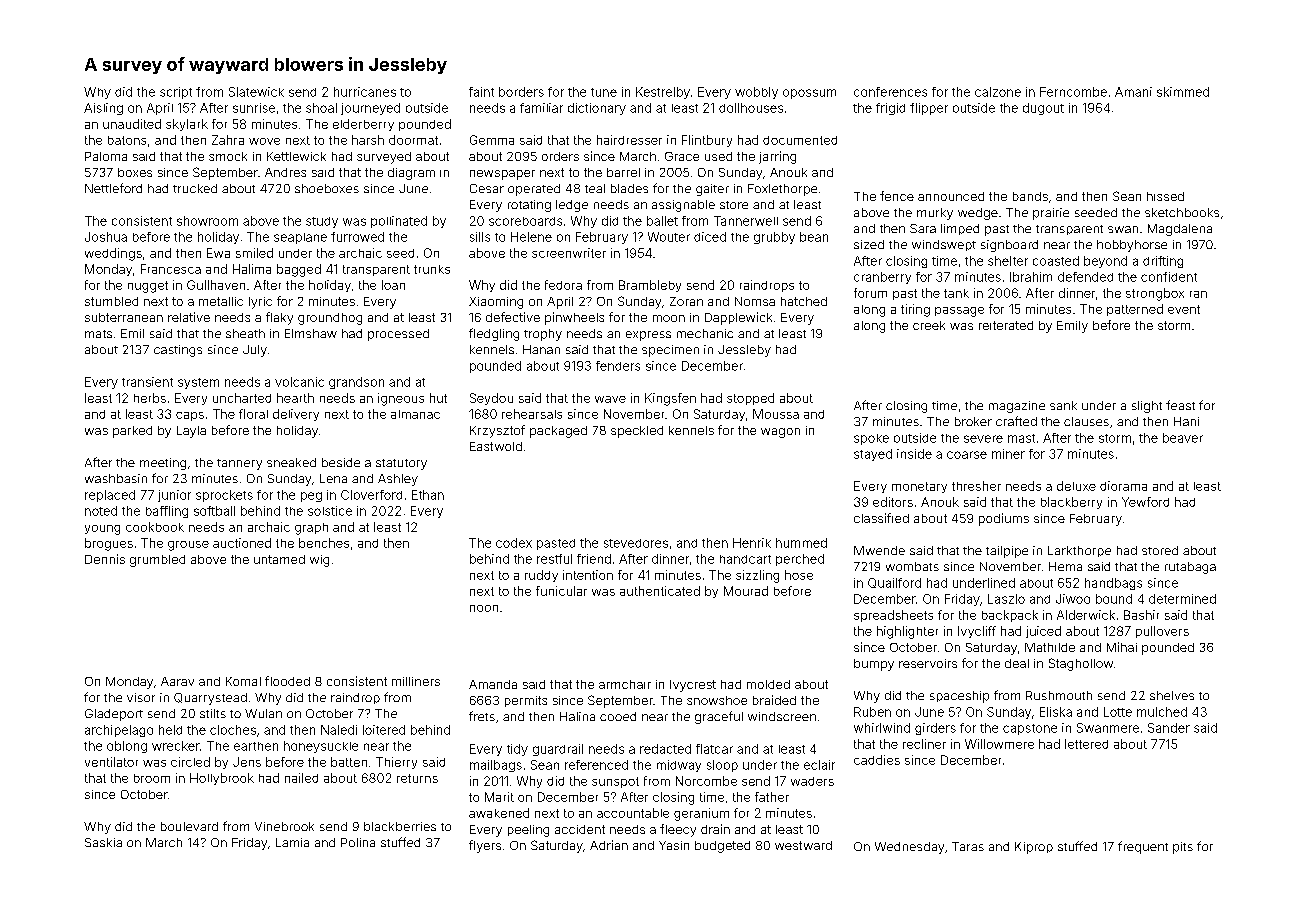 The height and width of the image is (924, 1308). Describe the element at coordinates (296, 415) in the image. I see `delivery` at that location.
